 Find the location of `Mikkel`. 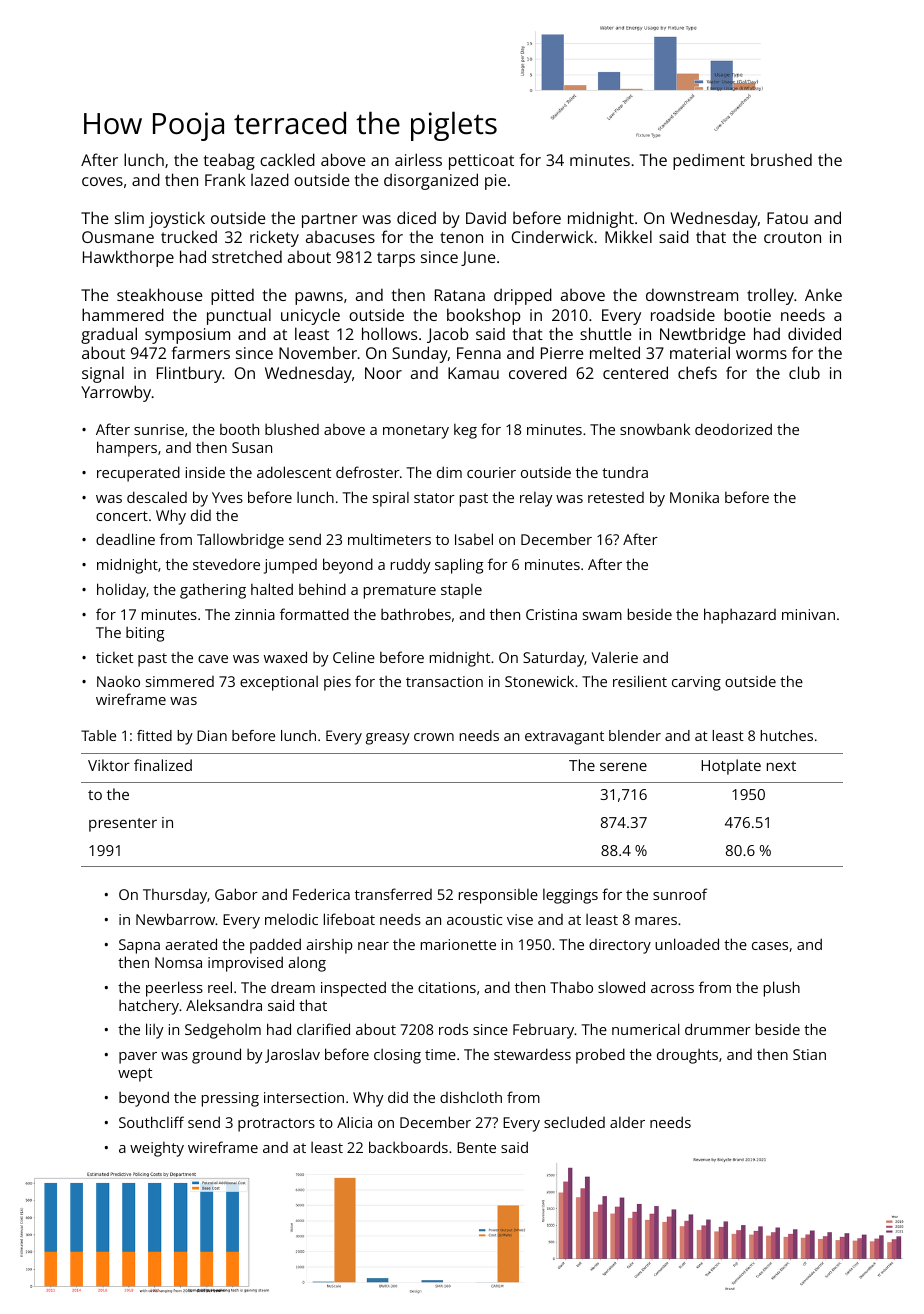

Mikkel is located at coordinates (628, 236).
